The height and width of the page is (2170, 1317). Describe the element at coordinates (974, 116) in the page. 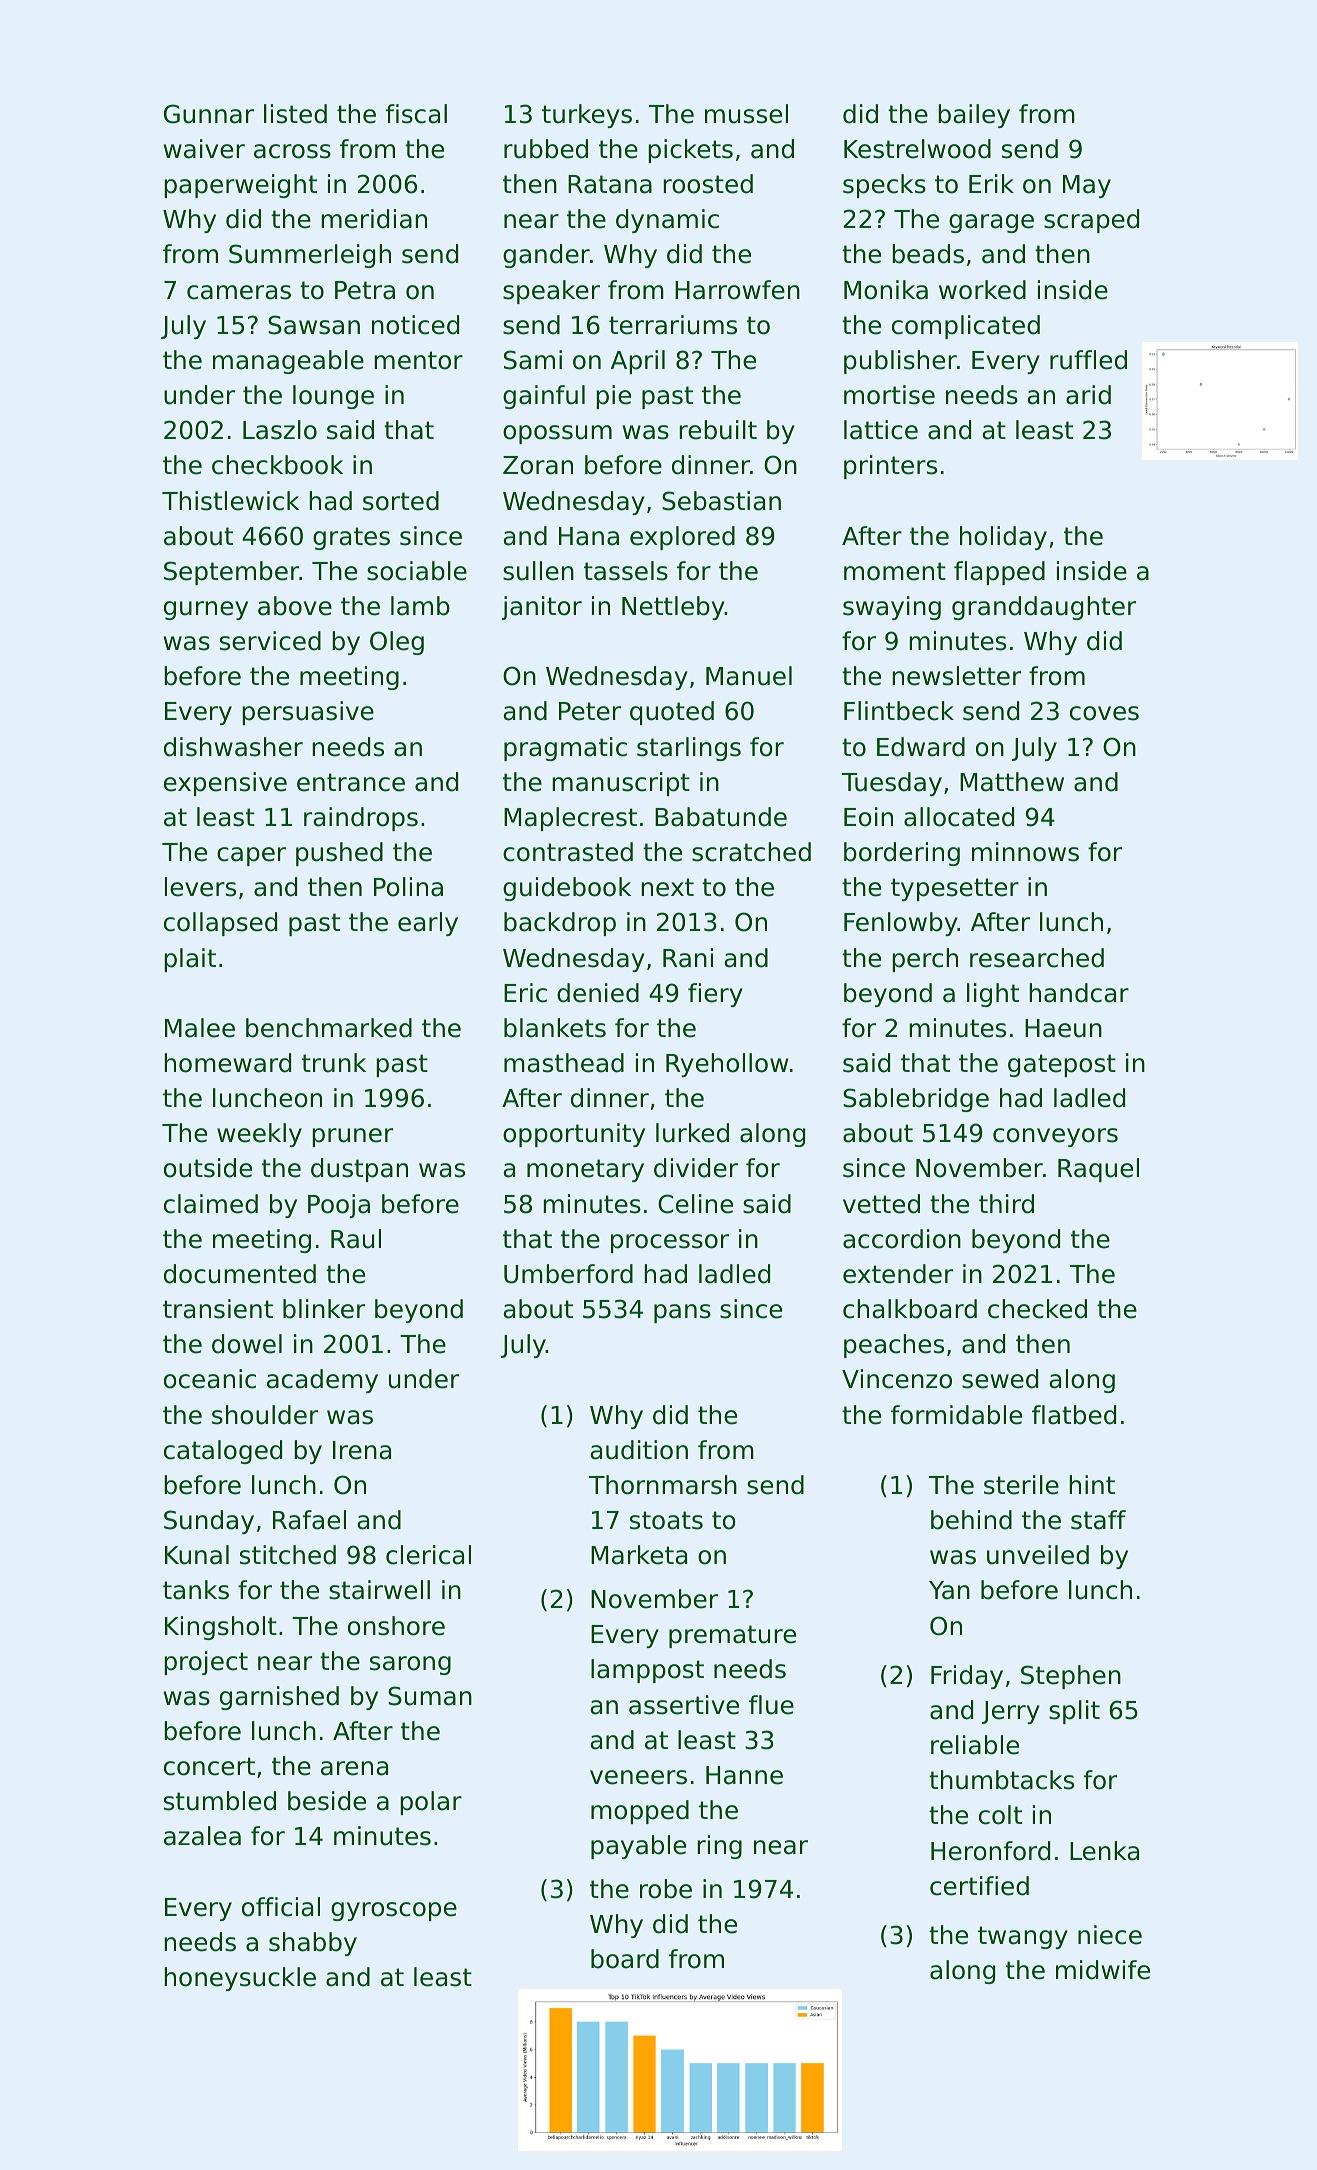

I see `bailey` at that location.
